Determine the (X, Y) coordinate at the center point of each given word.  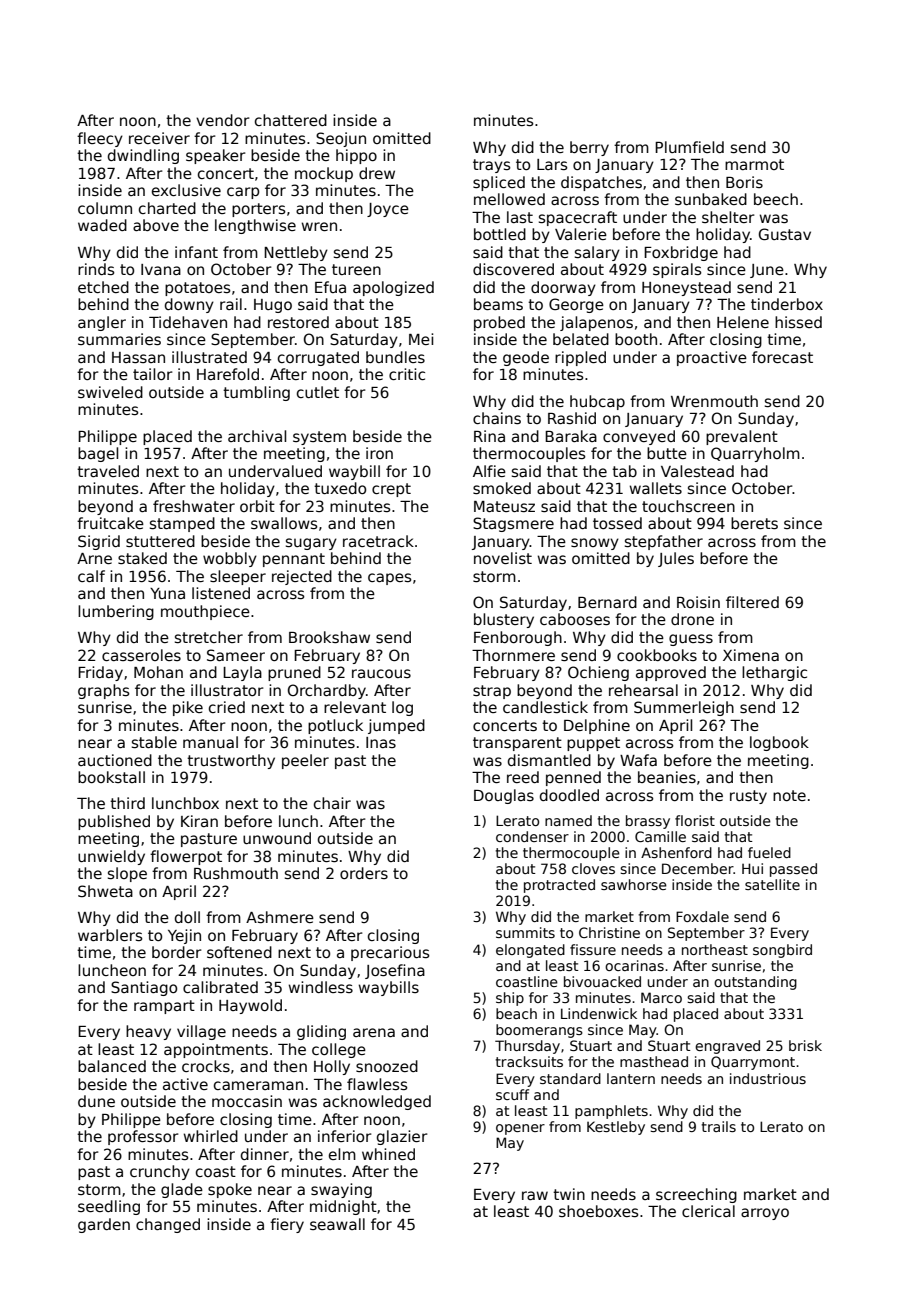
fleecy (100, 139)
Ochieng (598, 673)
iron (379, 453)
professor (143, 1137)
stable (154, 742)
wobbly (230, 559)
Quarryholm (755, 454)
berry (589, 148)
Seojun (341, 139)
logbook (779, 743)
